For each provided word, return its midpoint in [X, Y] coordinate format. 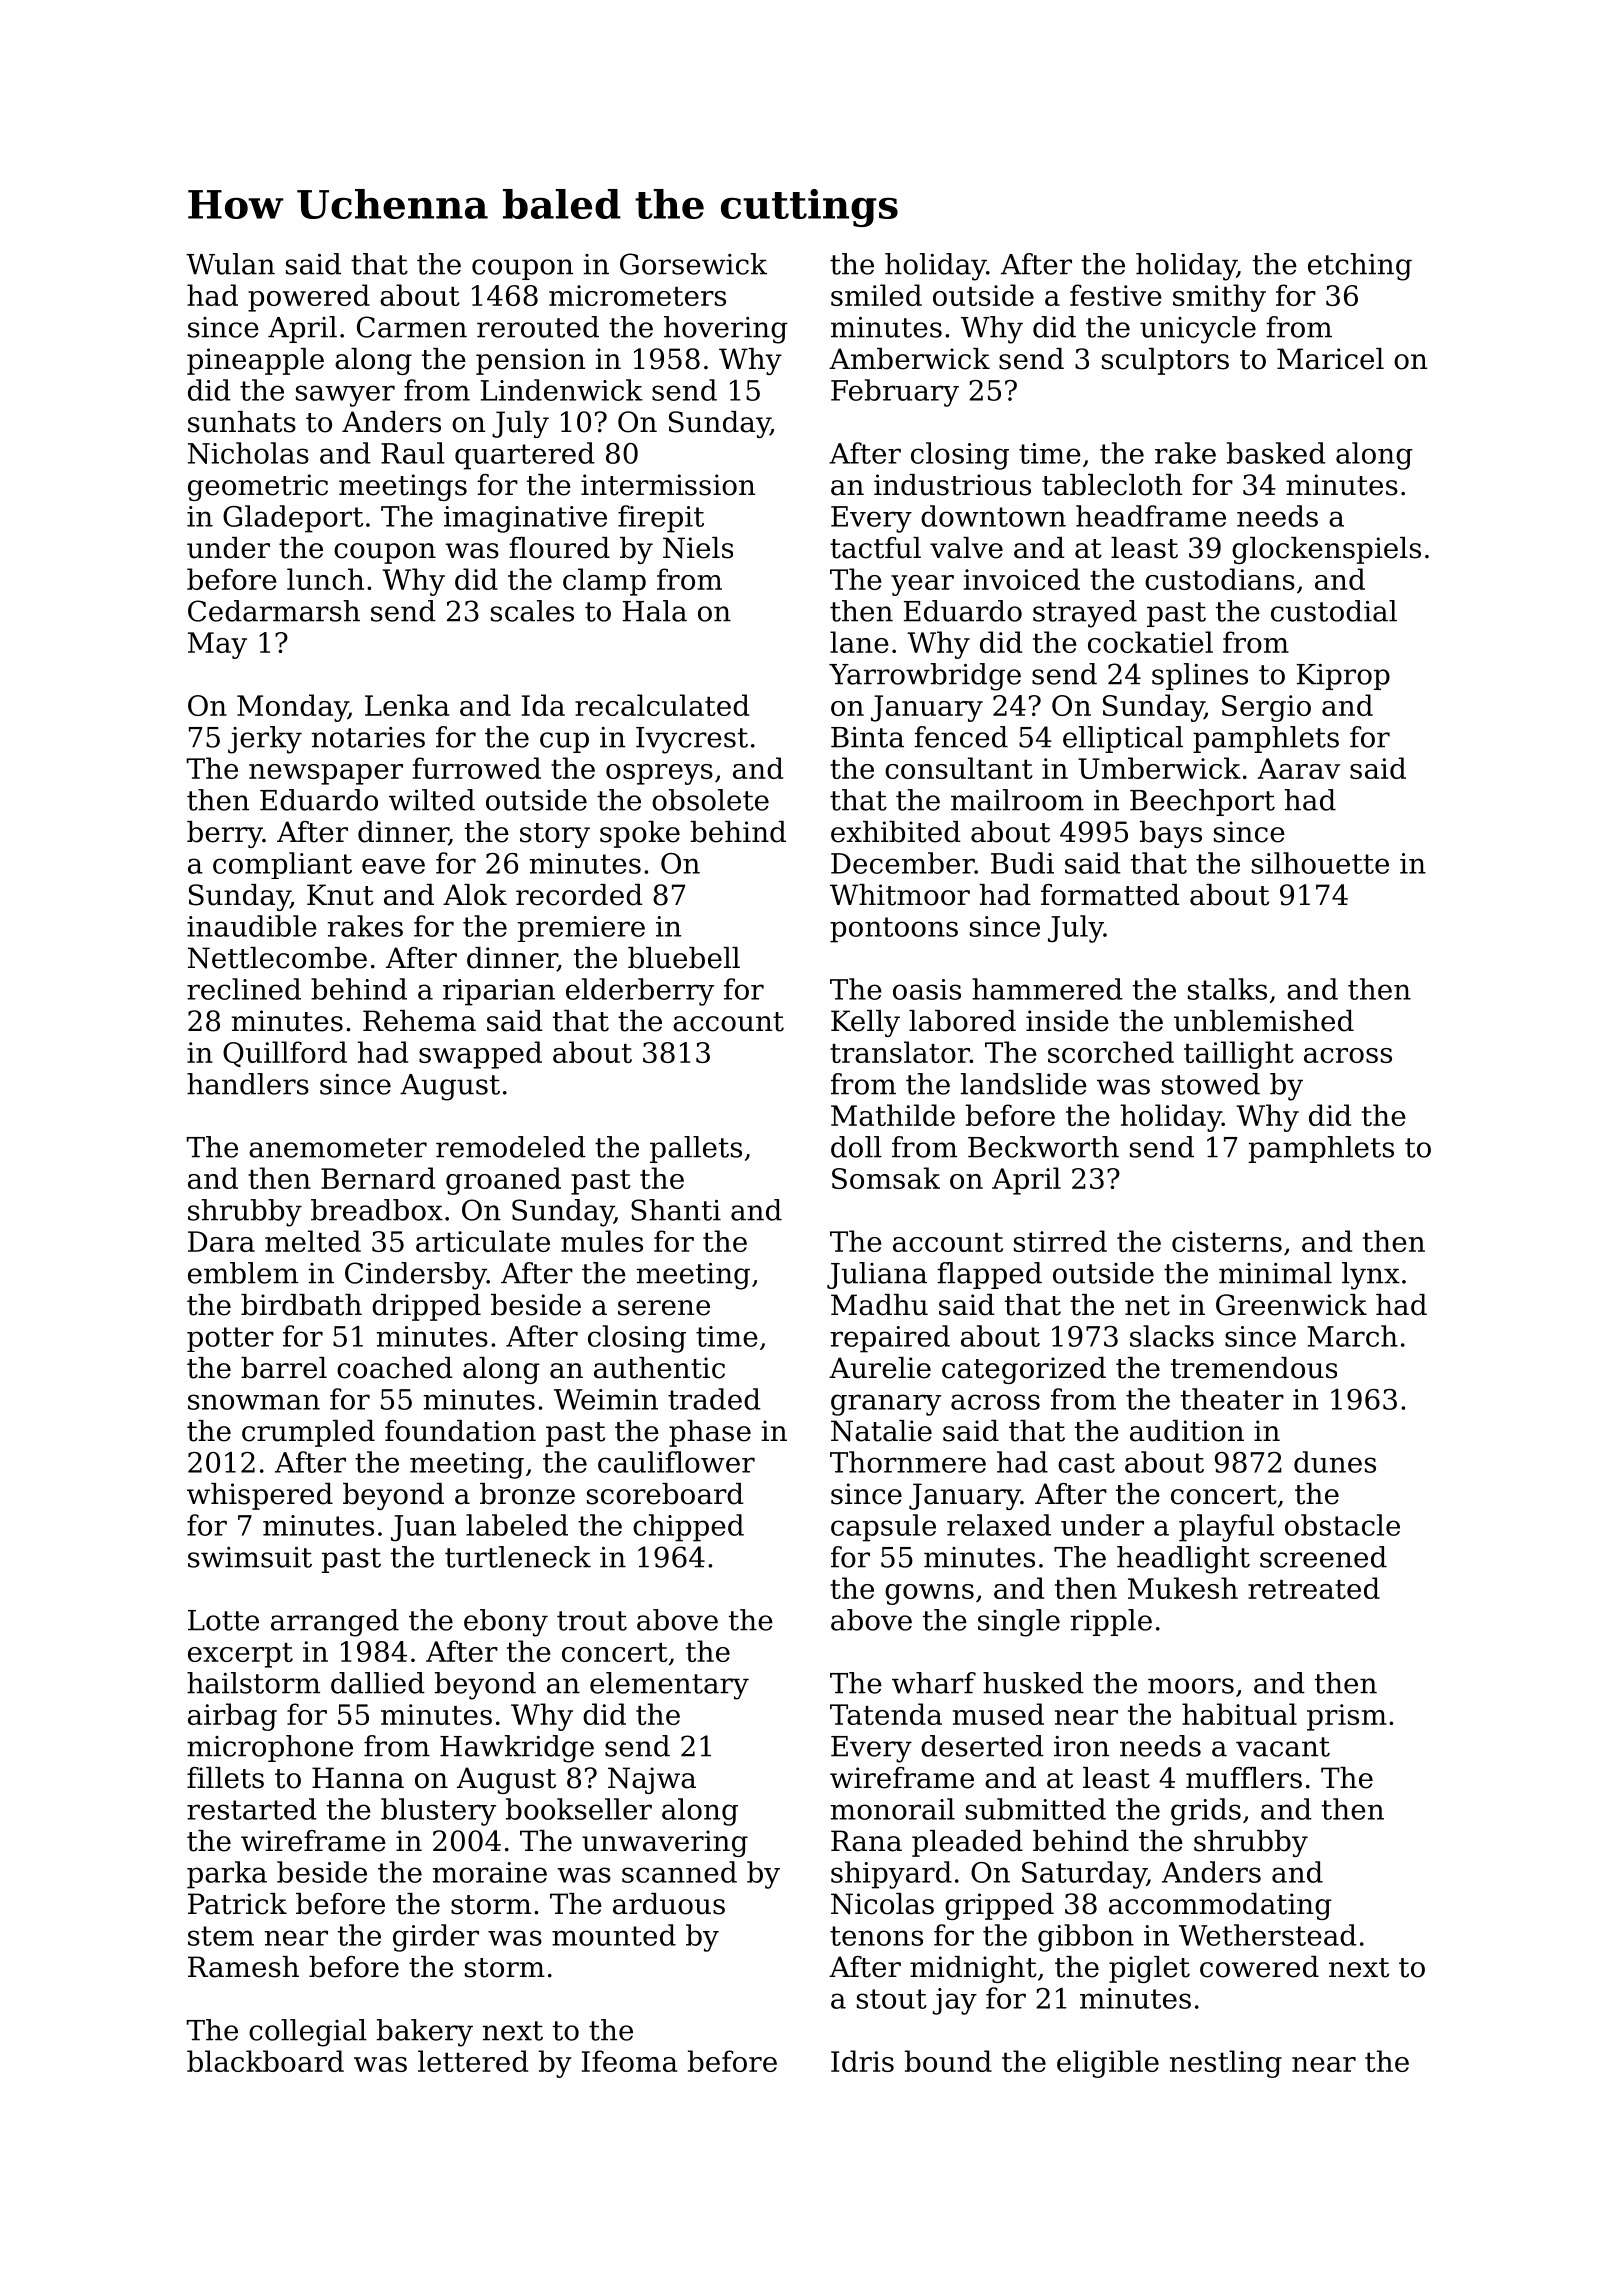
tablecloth [1112, 485]
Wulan [230, 264]
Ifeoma [630, 2061]
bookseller [579, 1809]
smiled [876, 295]
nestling [1226, 2064]
